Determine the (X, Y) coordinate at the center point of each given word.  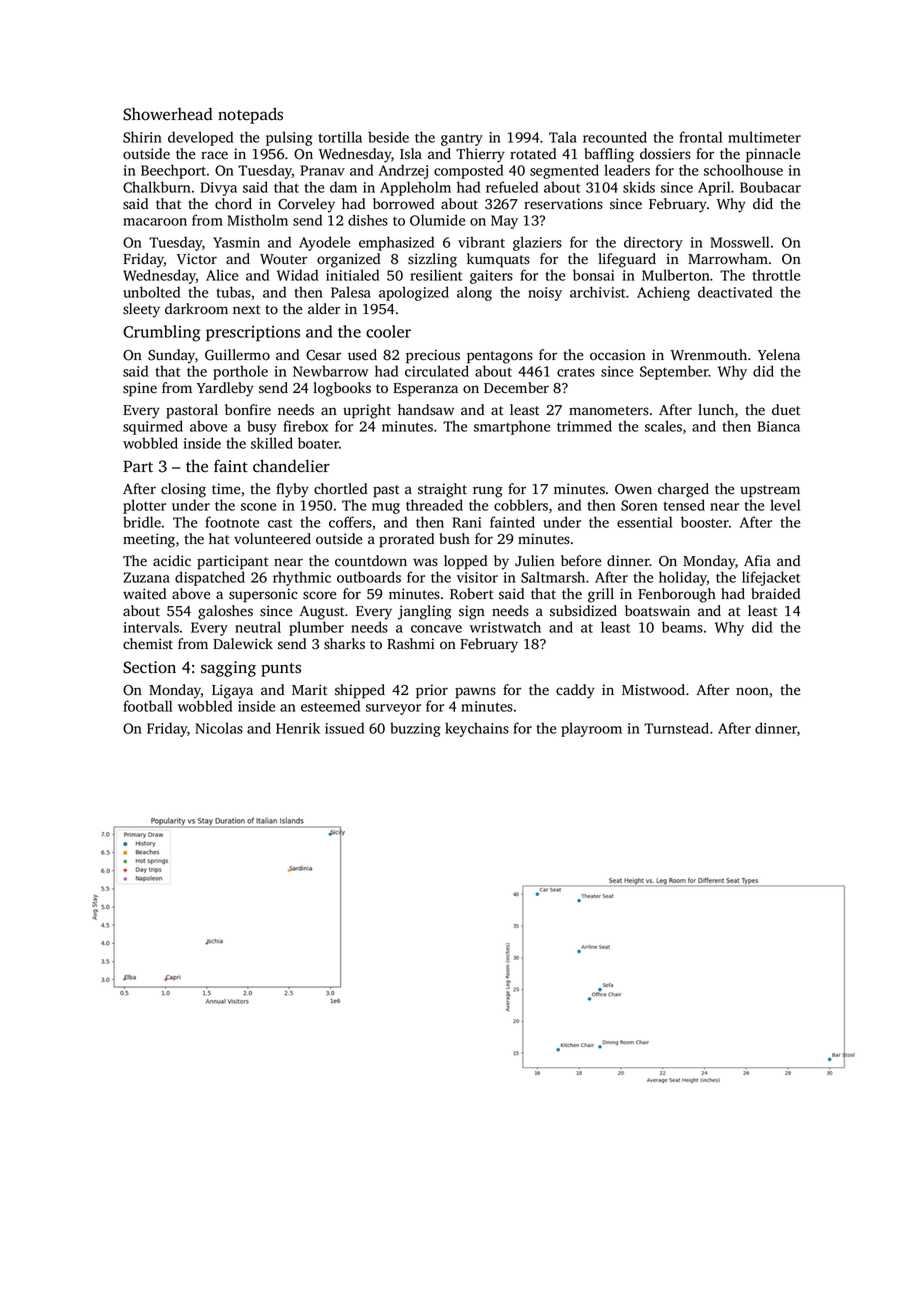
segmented (564, 171)
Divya (218, 189)
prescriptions (253, 333)
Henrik (298, 728)
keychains (477, 729)
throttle (776, 275)
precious (433, 356)
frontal (700, 137)
